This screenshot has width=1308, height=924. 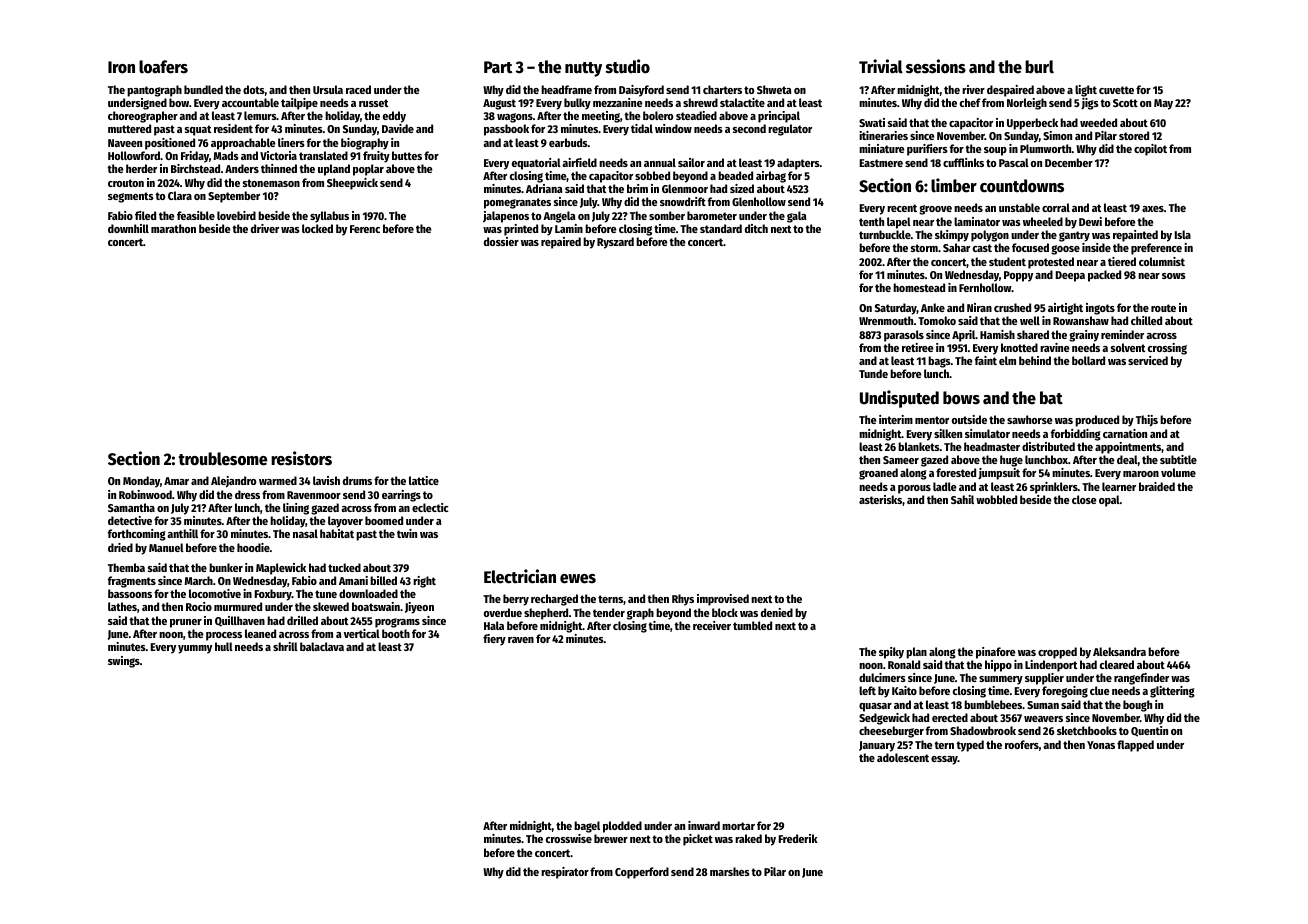 I want to click on lapel, so click(x=899, y=223).
